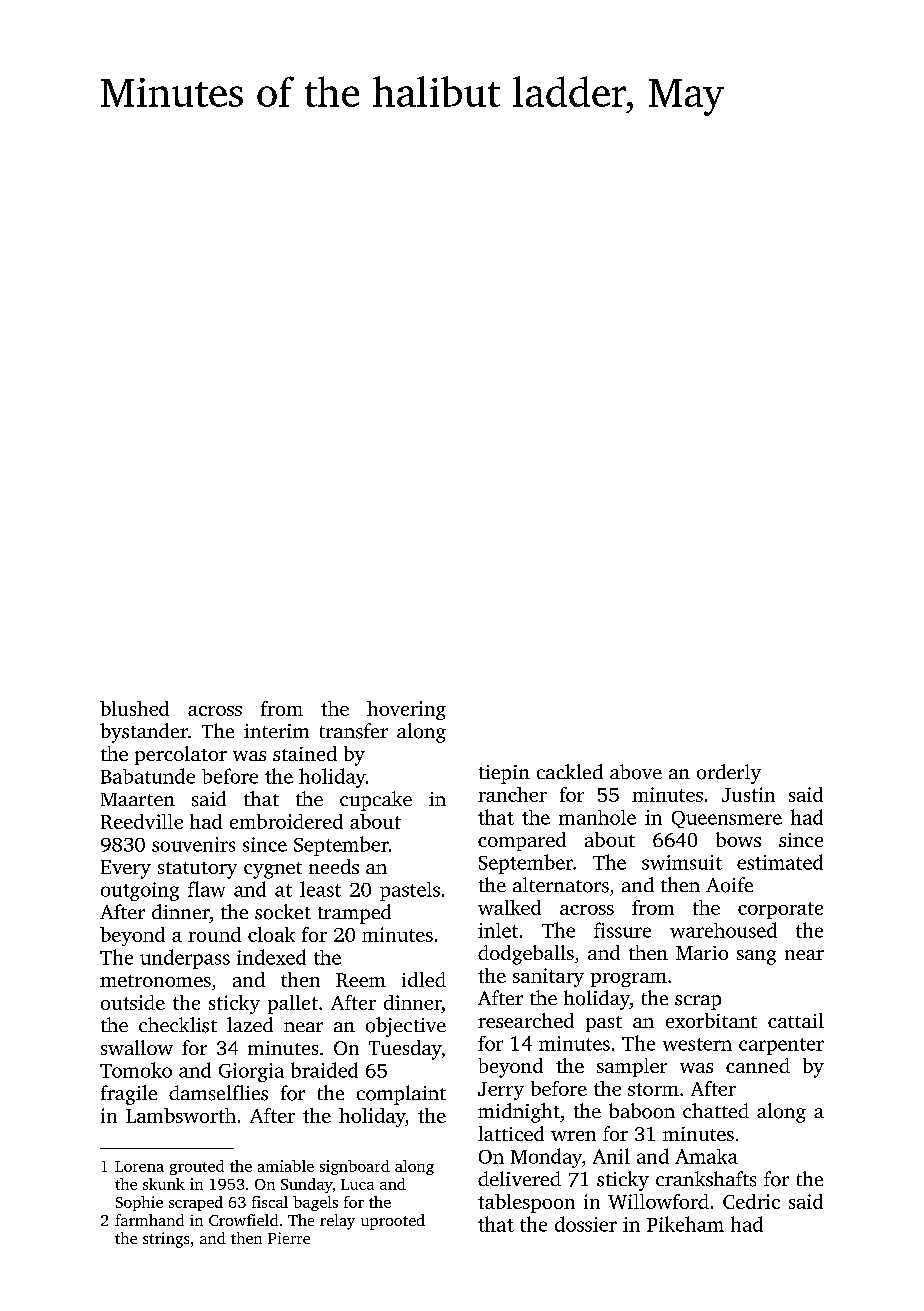 This screenshot has height=1311, width=924. Describe the element at coordinates (796, 1020) in the screenshot. I see `cattail` at that location.
